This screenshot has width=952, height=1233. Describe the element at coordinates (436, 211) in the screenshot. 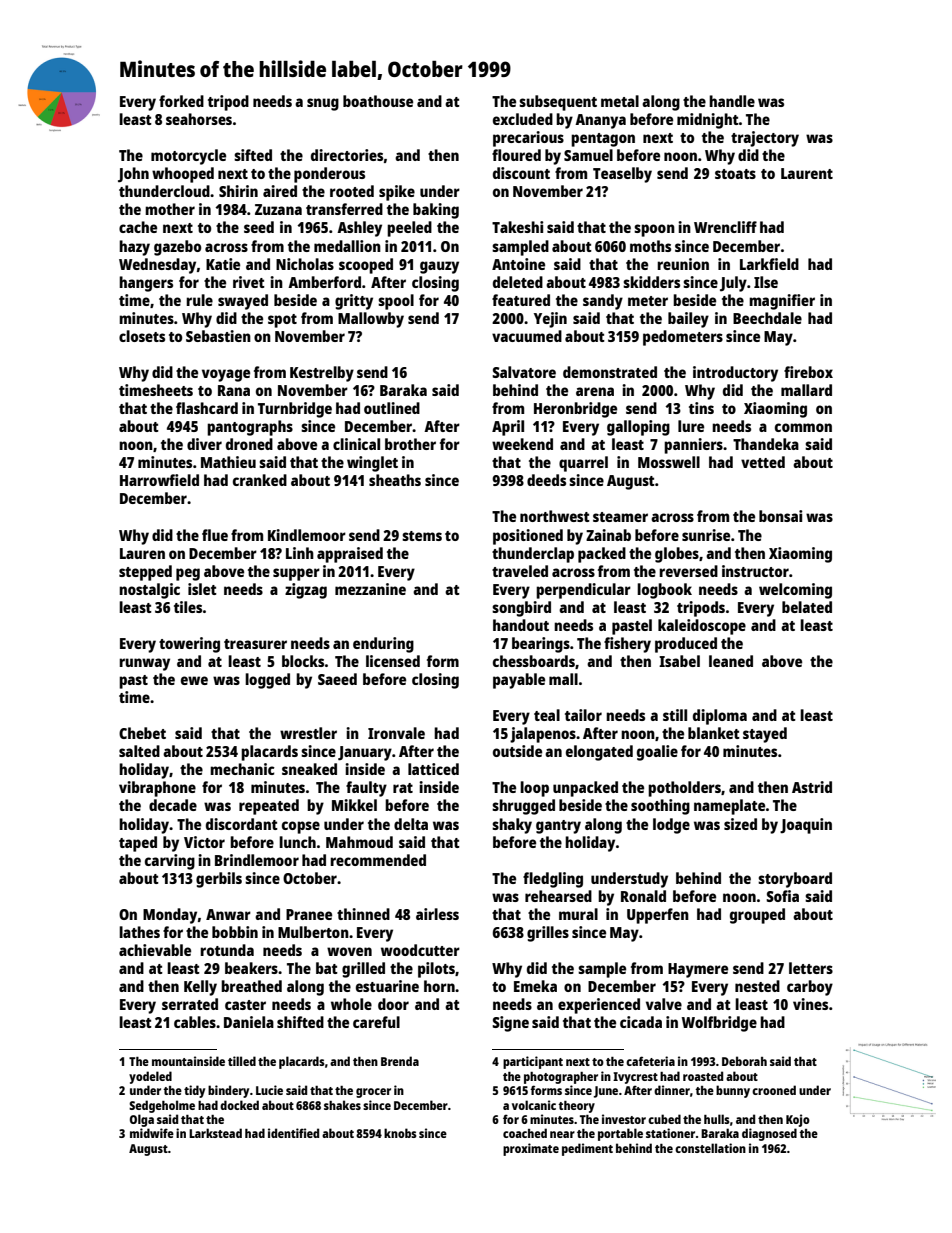

I see `baking` at that location.
